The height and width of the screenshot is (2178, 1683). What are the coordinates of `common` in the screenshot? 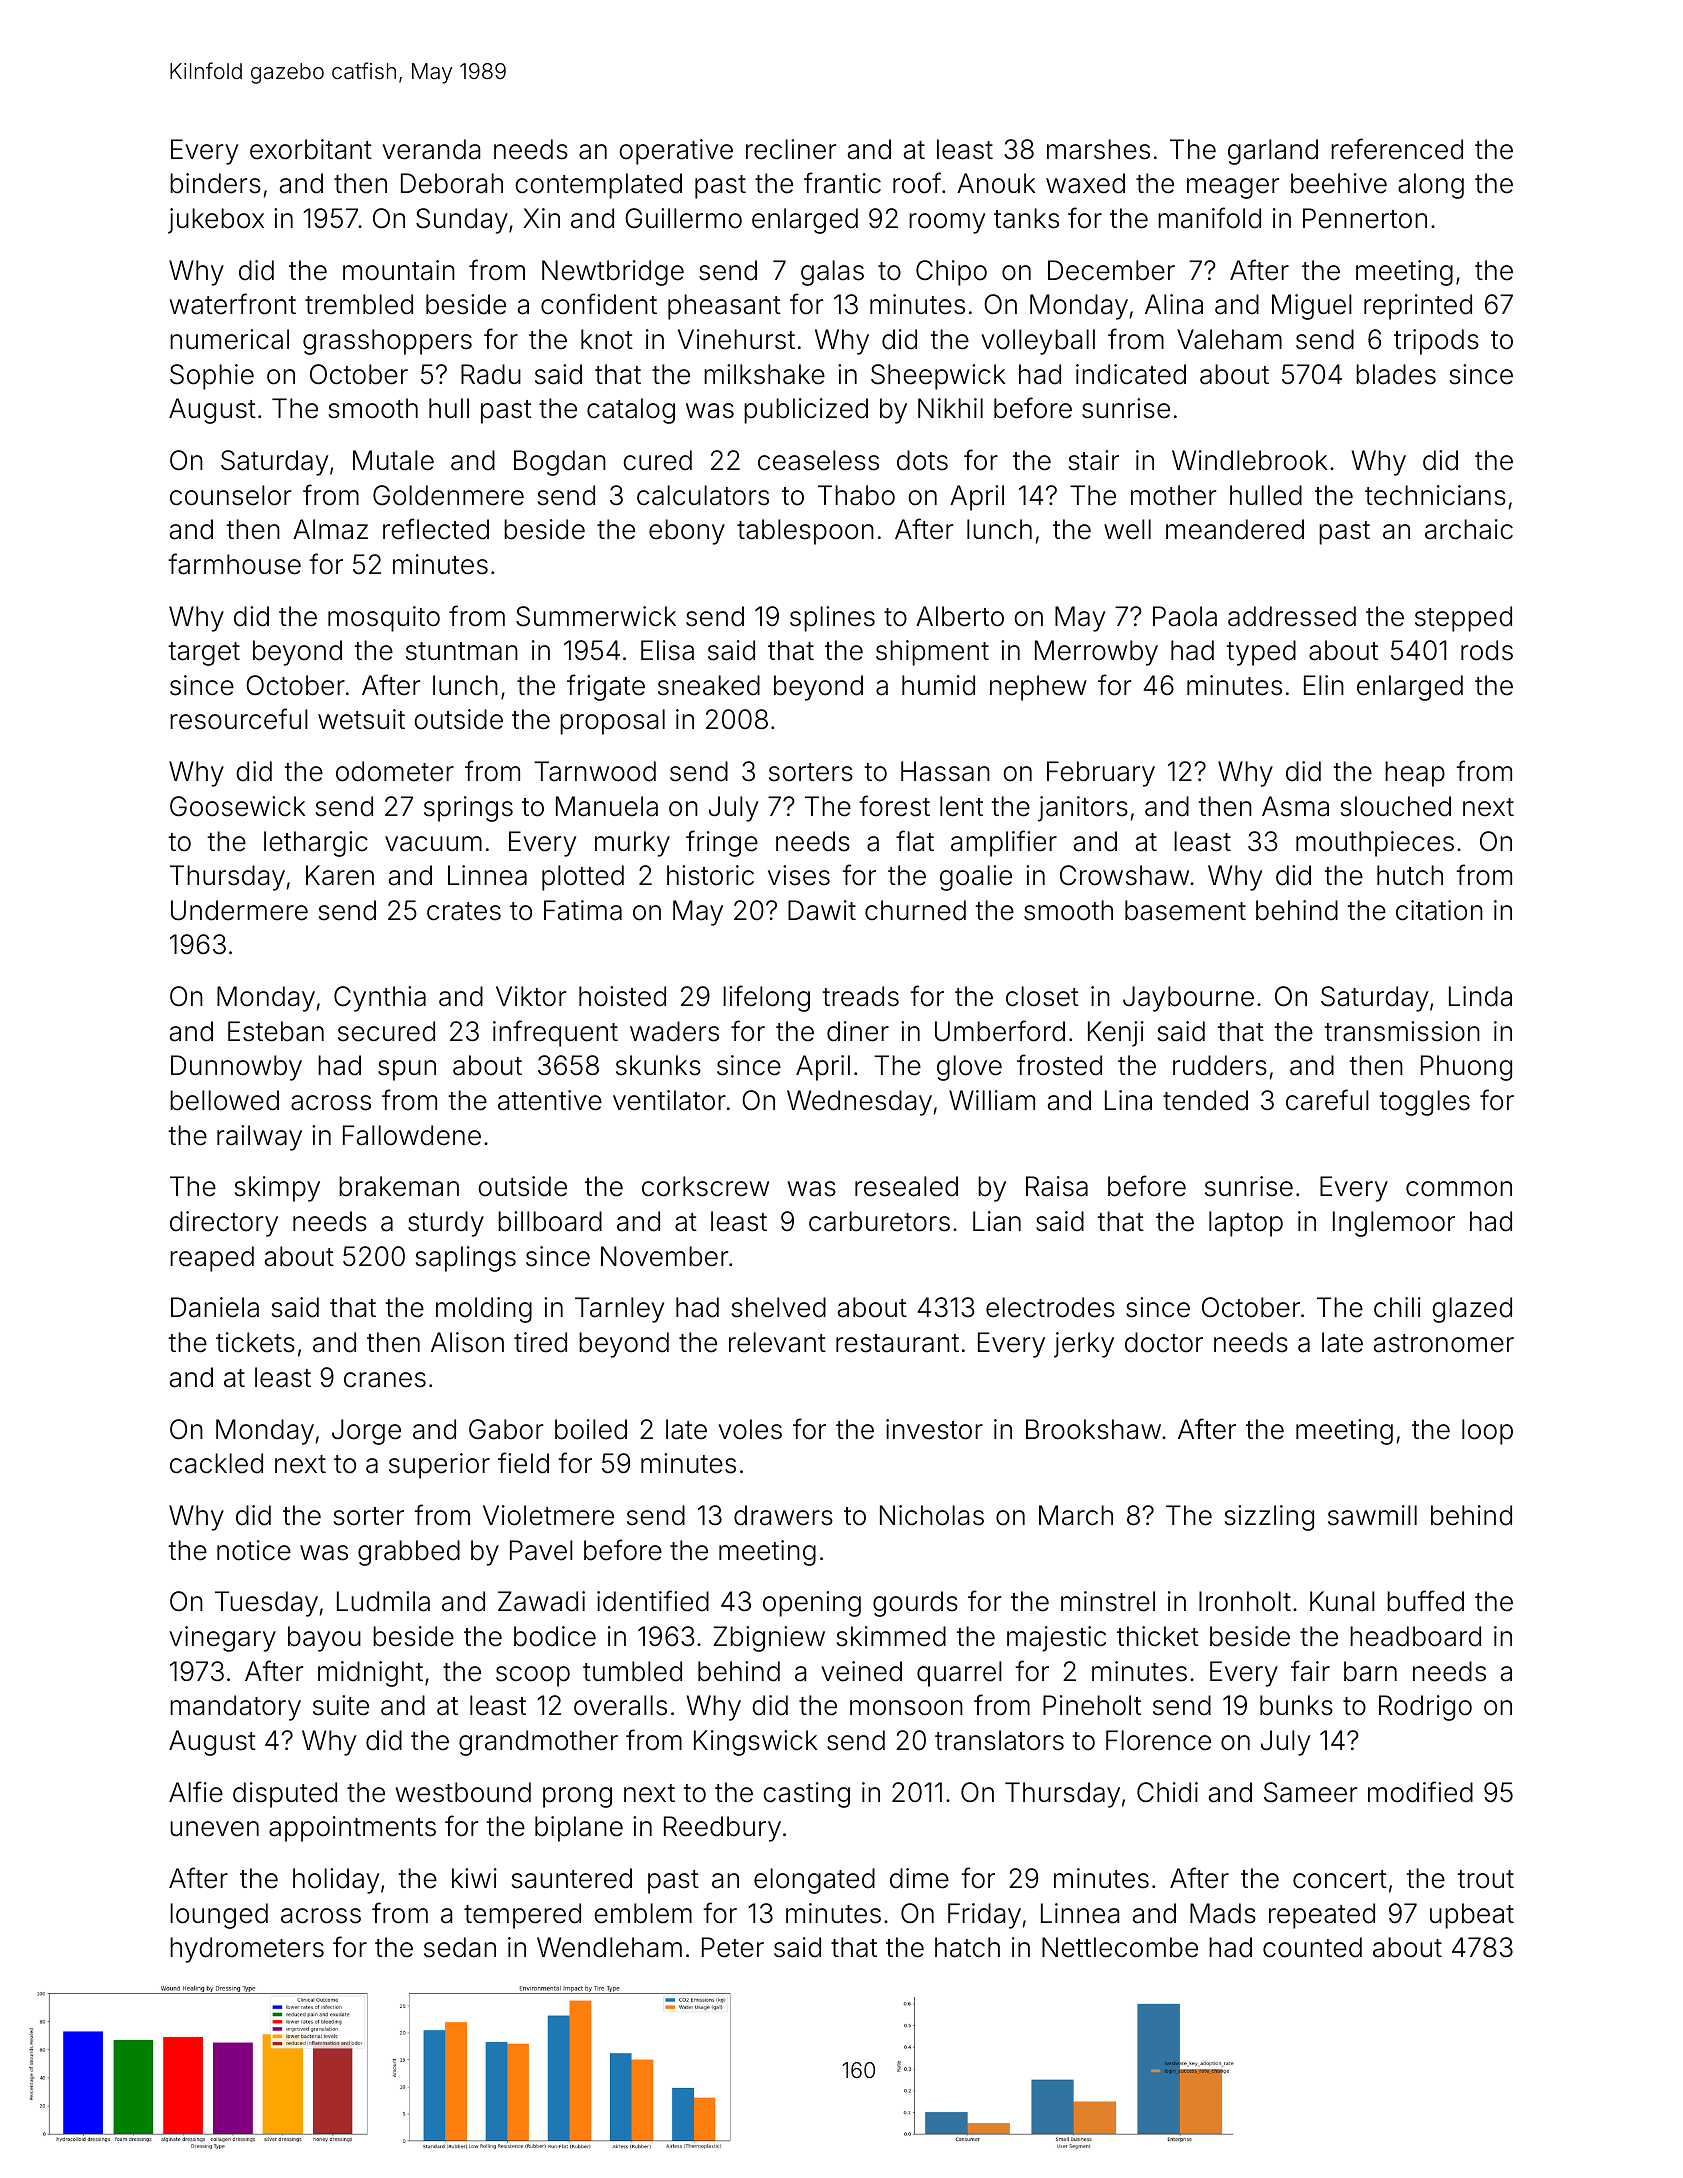 It's located at (1459, 1189).
